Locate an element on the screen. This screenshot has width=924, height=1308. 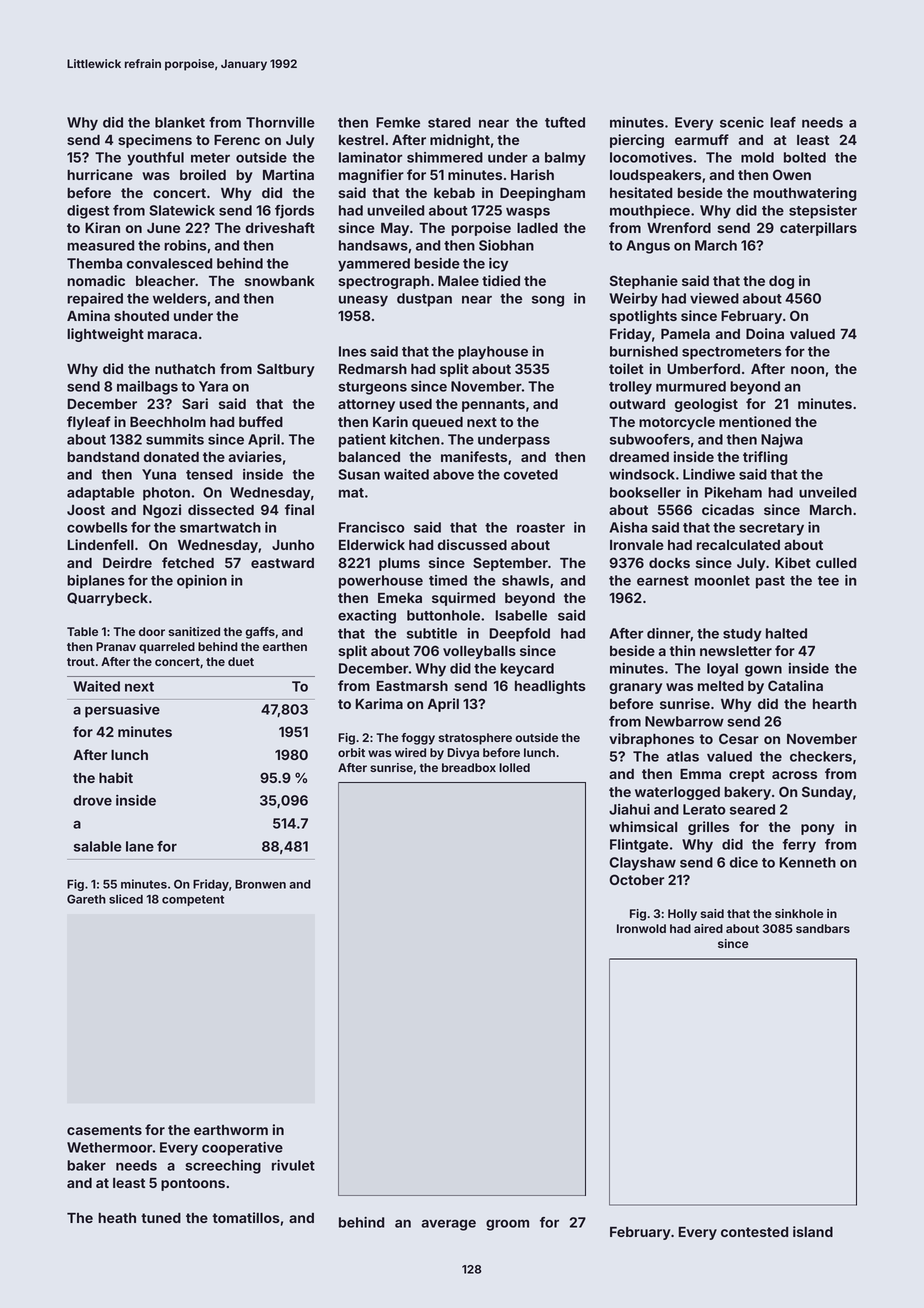
gaffs is located at coordinates (260, 633).
